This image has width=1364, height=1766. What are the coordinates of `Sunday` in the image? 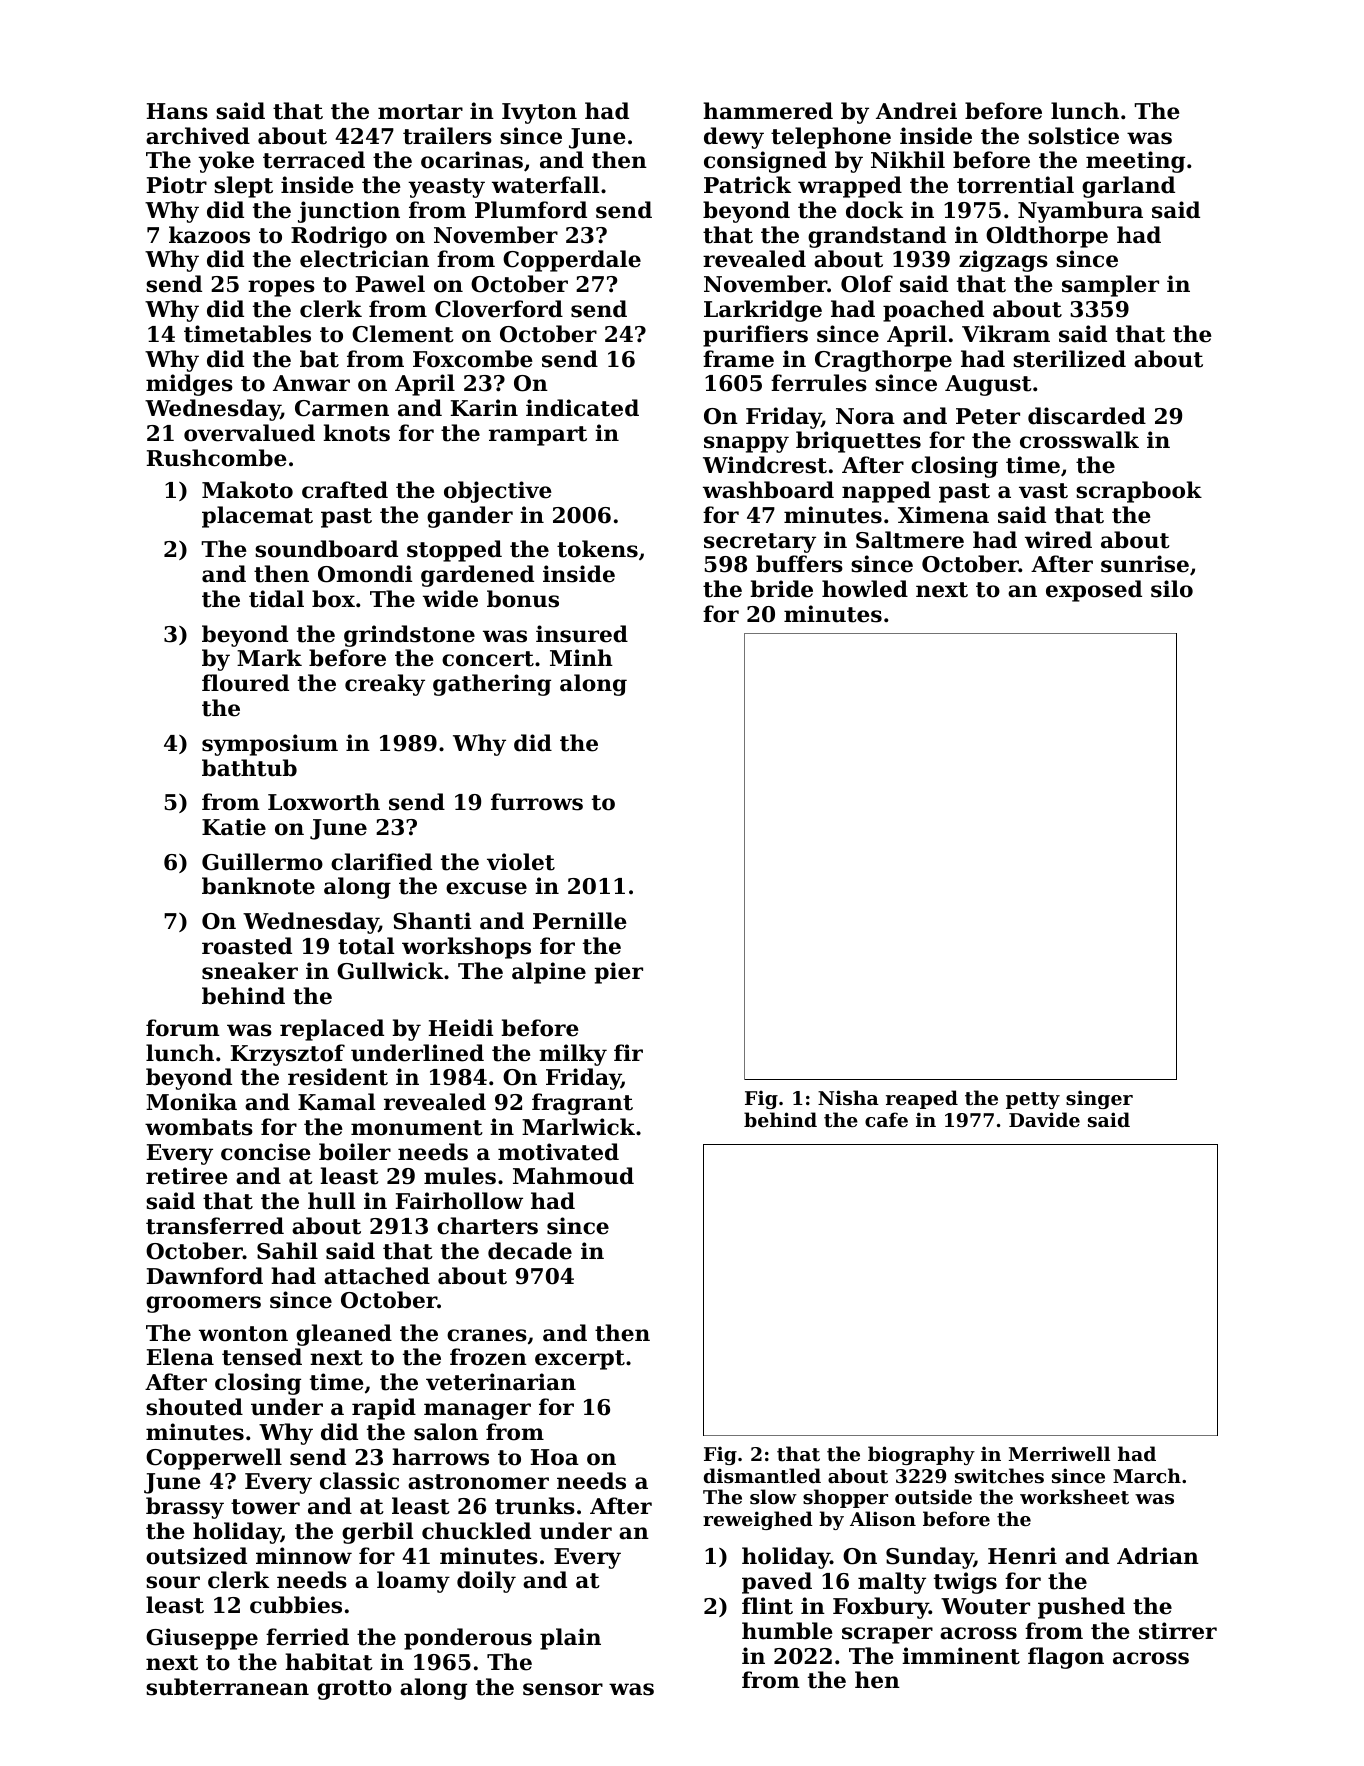 It's located at (930, 1558).
